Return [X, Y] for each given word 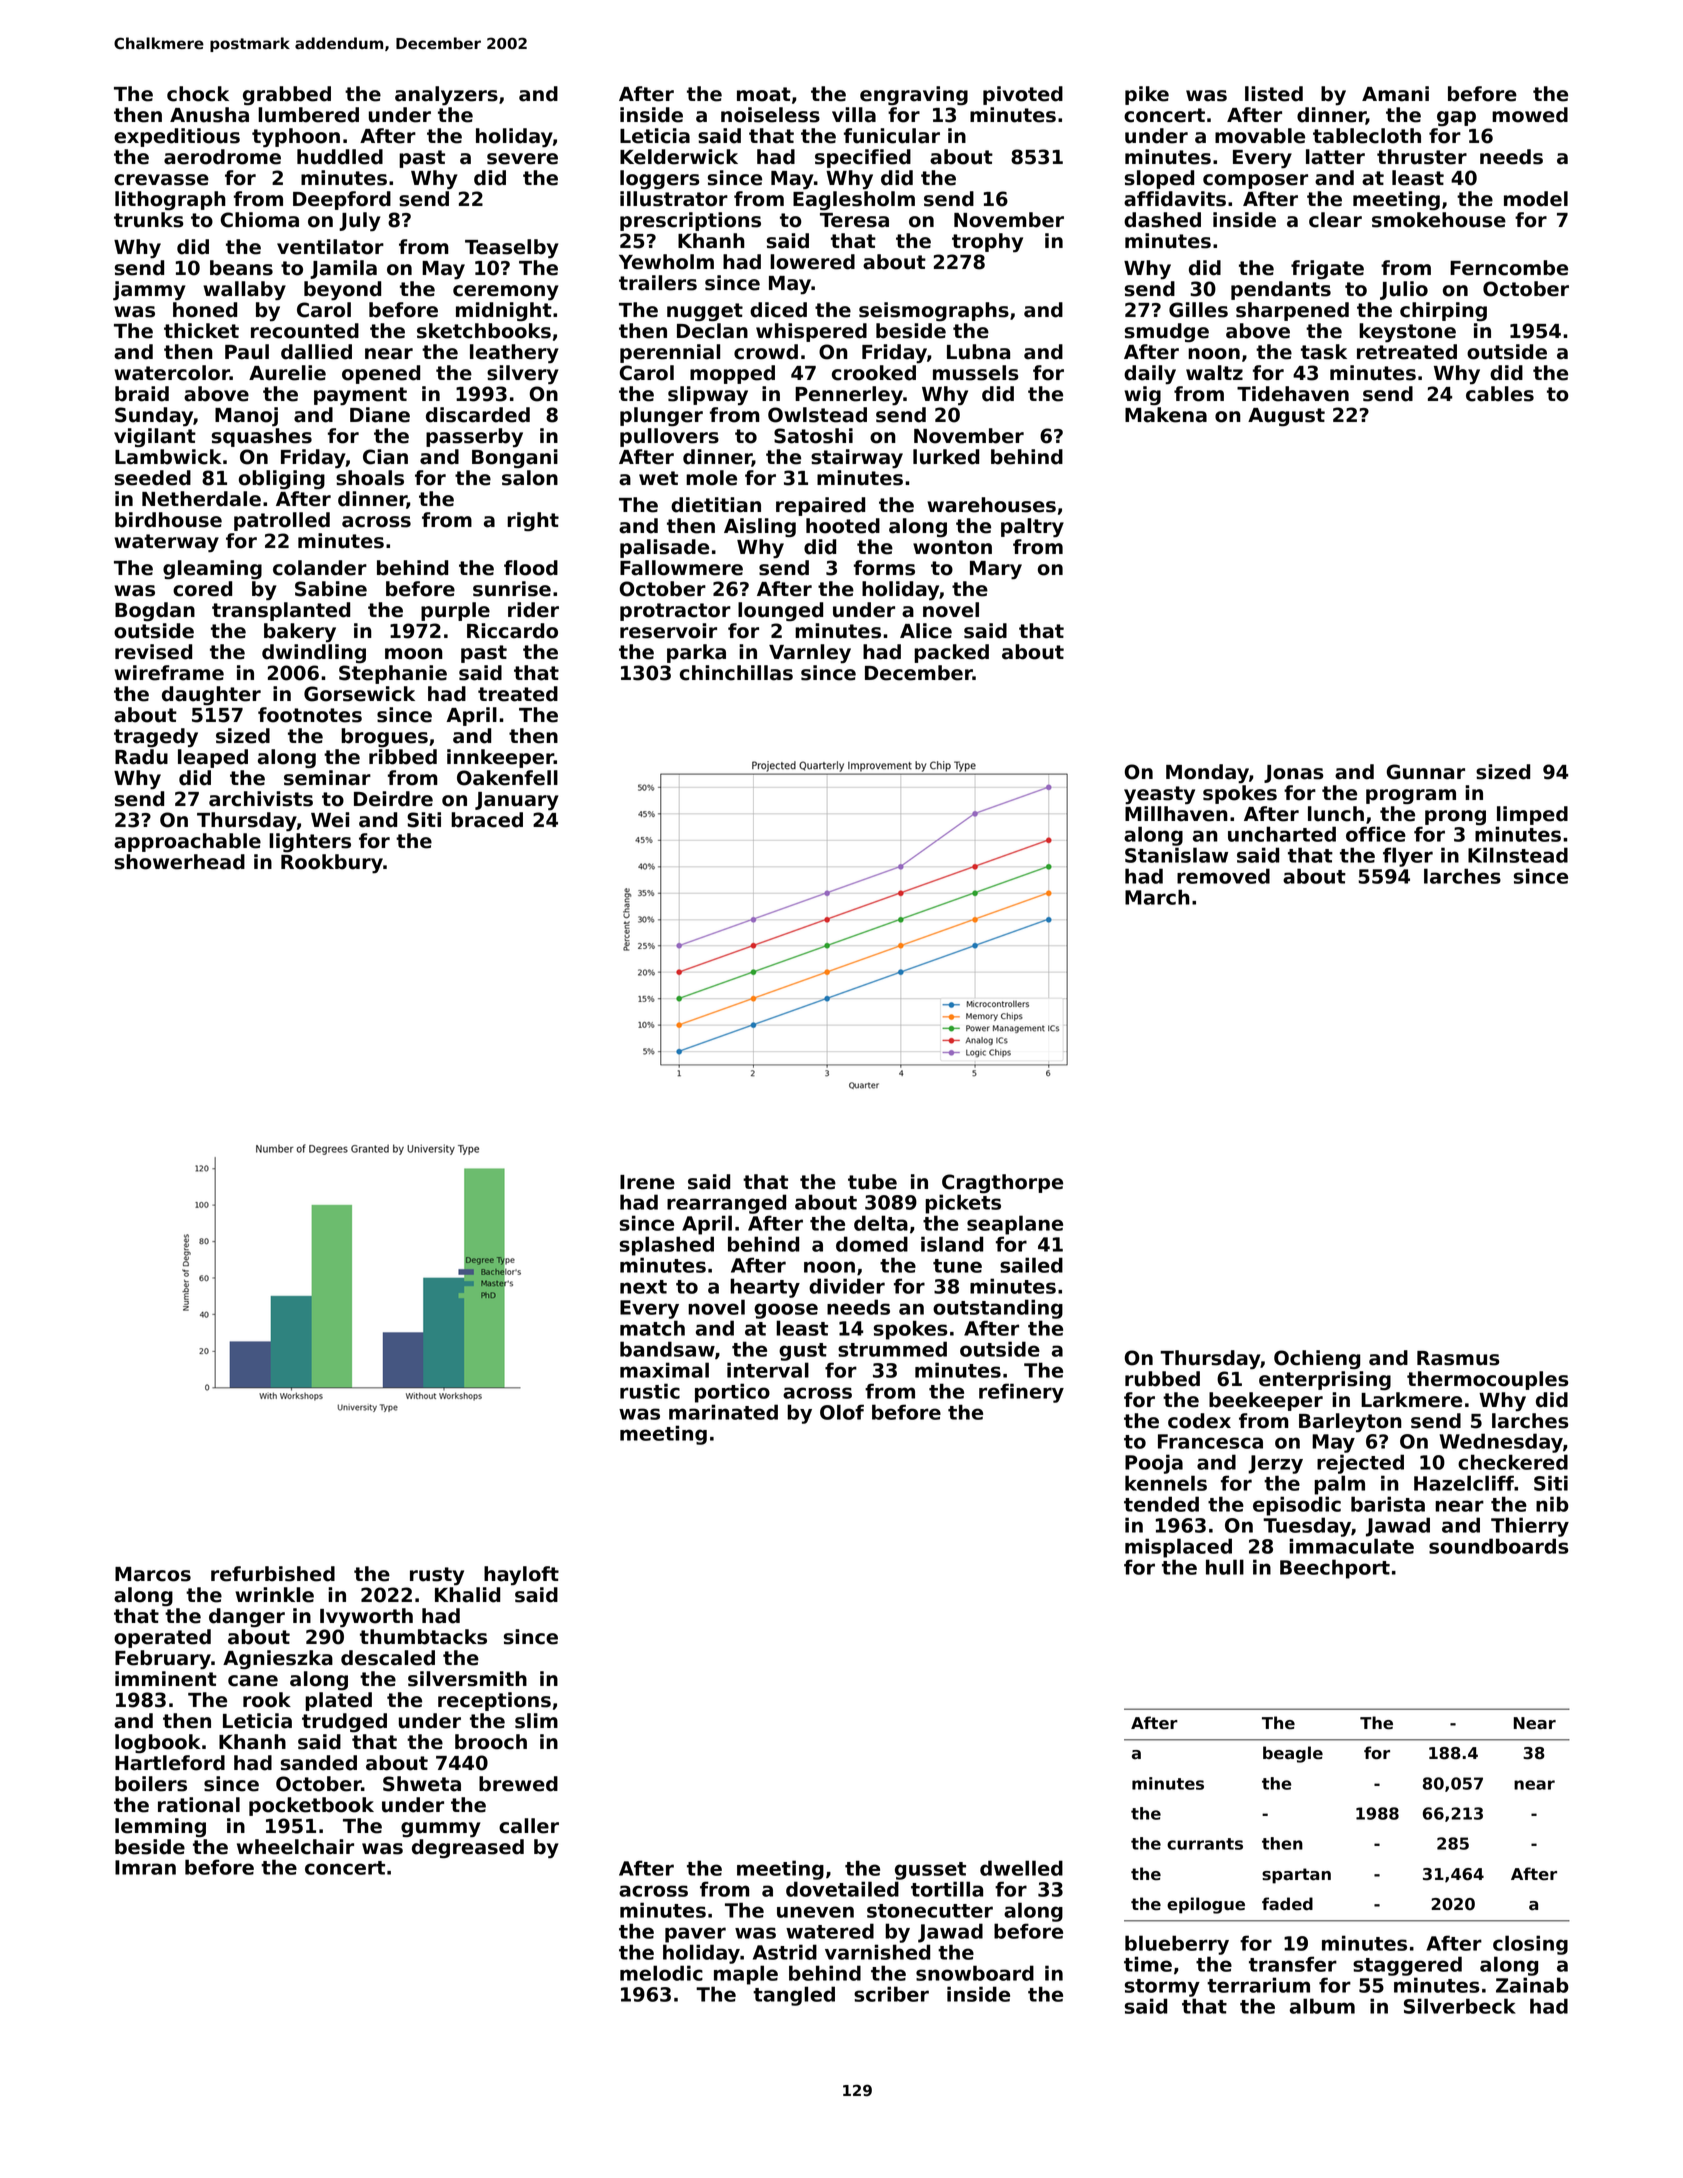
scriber [891, 1994]
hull [1225, 1567]
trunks [148, 220]
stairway [857, 459]
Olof [842, 1412]
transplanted [281, 611]
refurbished [273, 1574]
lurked [946, 457]
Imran [145, 1867]
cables [1500, 394]
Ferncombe [1509, 268]
